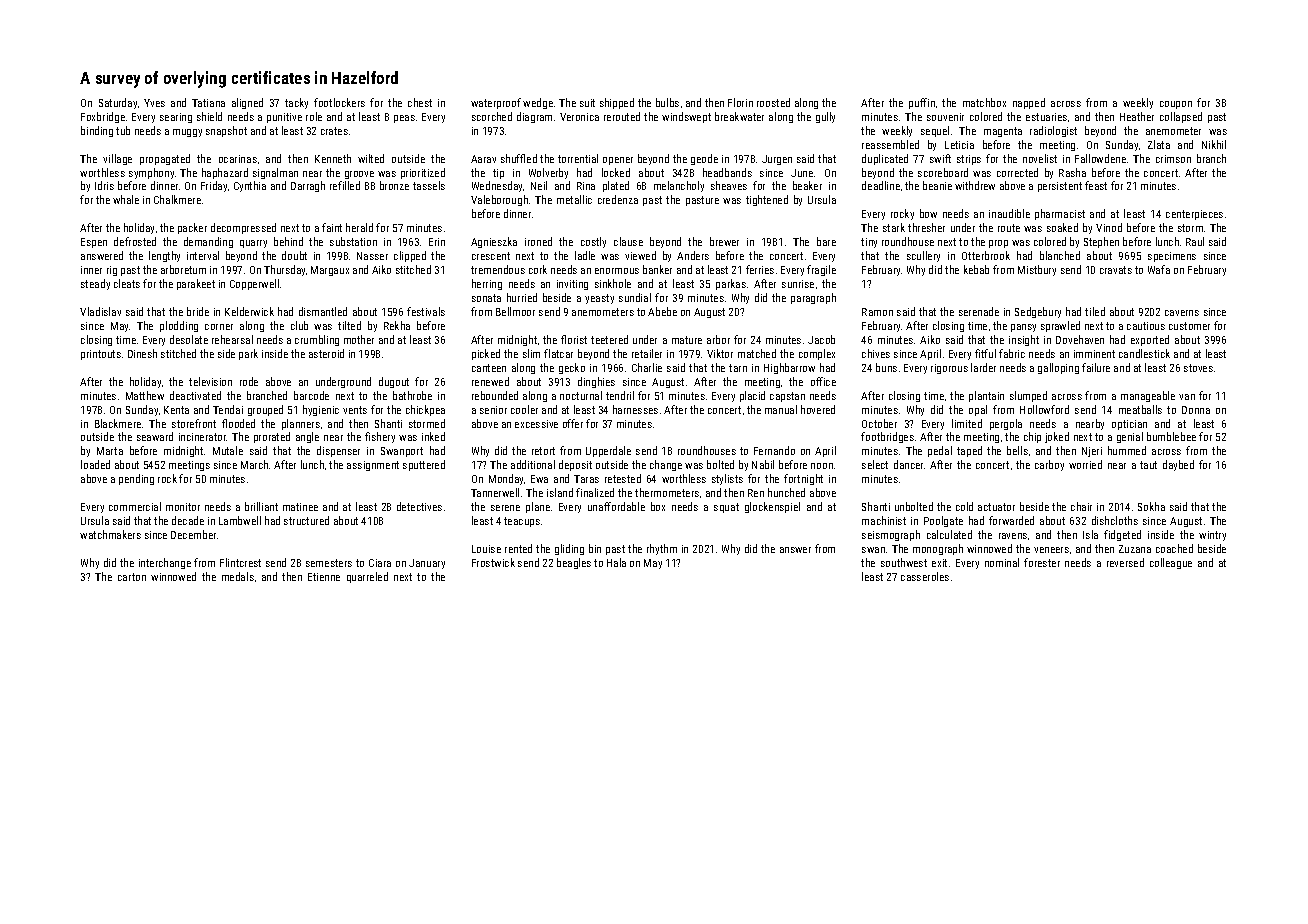 This image has height=924, width=1308. I want to click on crates, so click(334, 131).
